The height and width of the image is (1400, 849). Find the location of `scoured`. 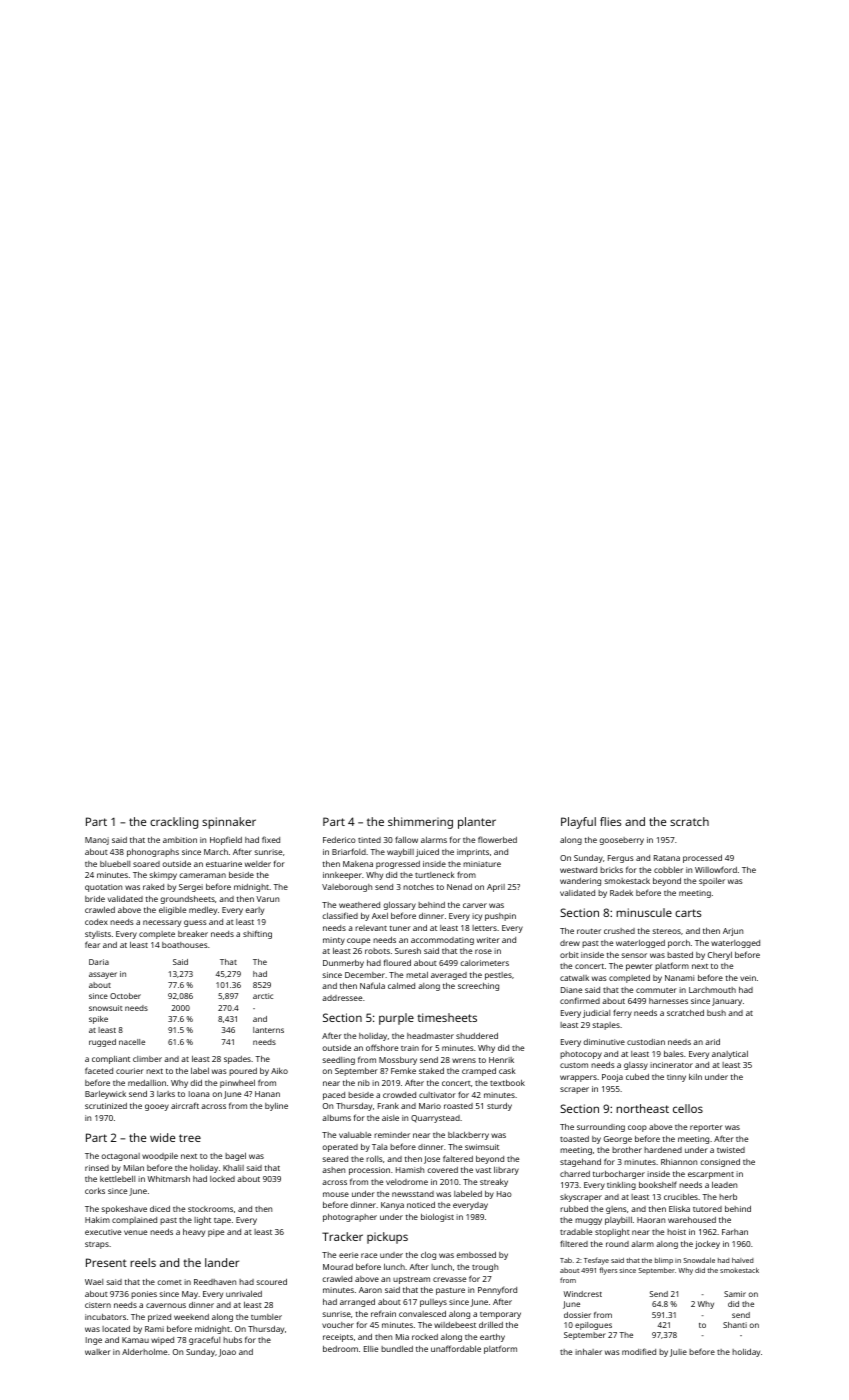

scoured is located at coordinates (271, 1282).
